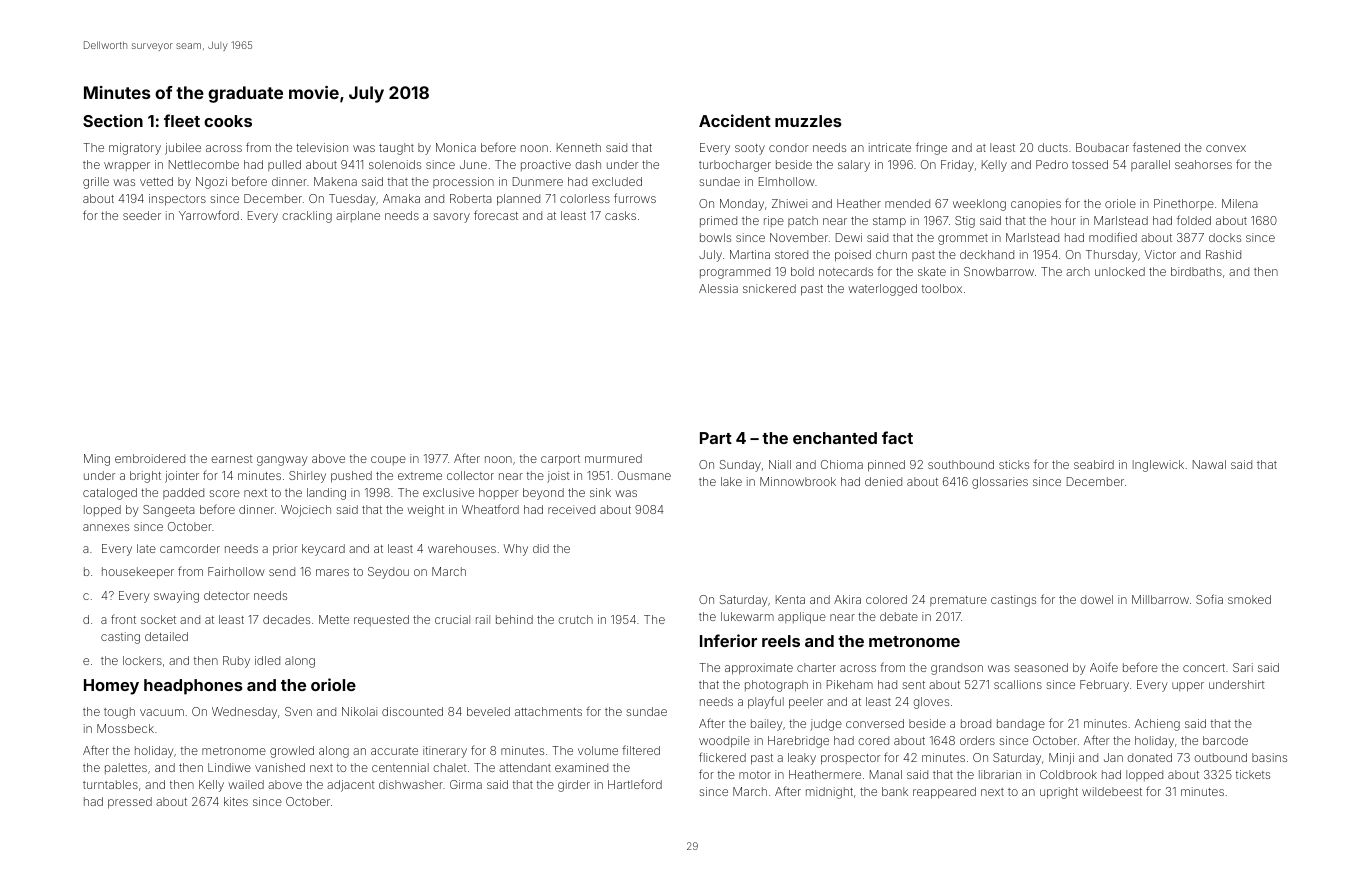  What do you see at coordinates (808, 121) in the screenshot?
I see `muzzles` at bounding box center [808, 121].
